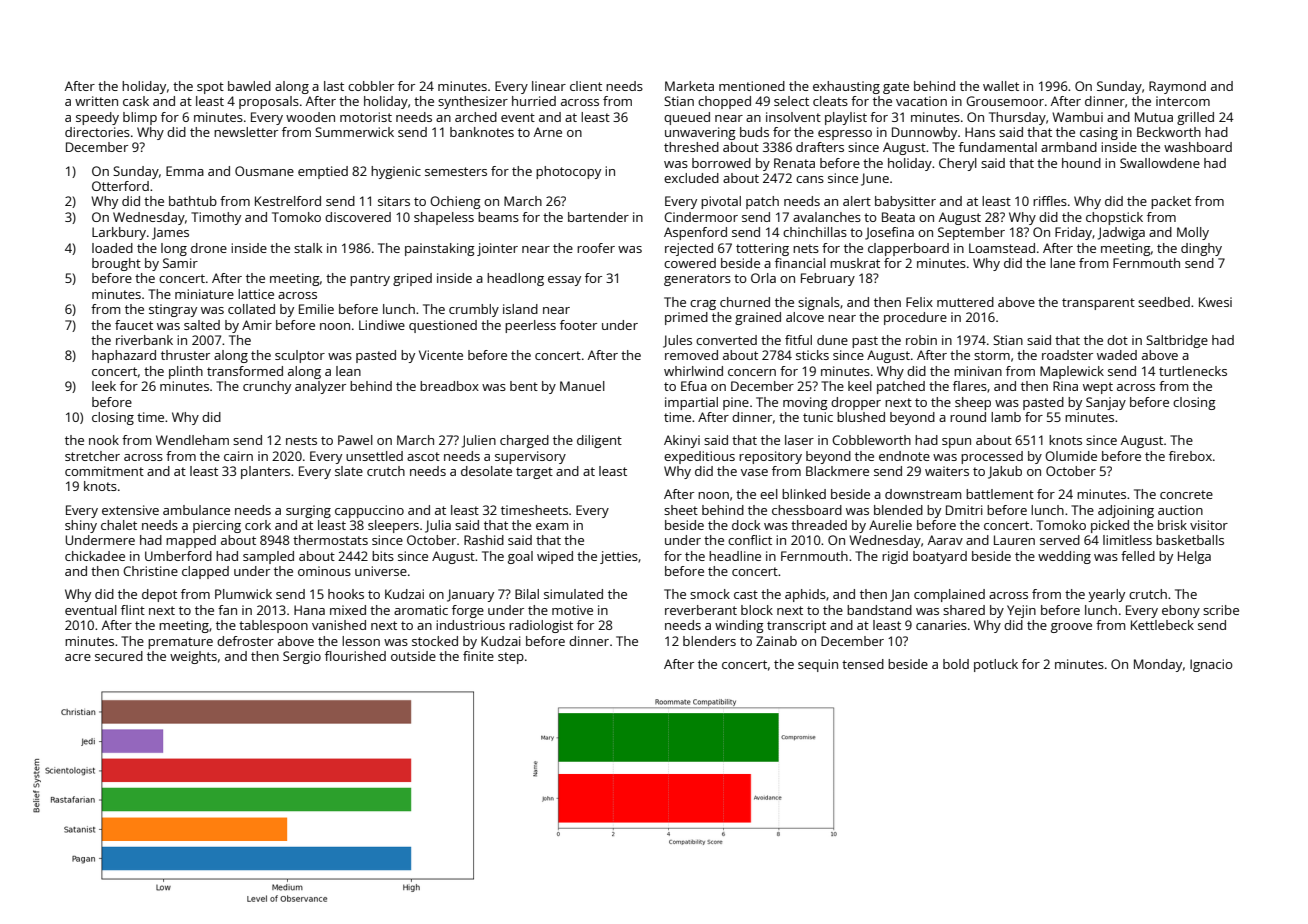  I want to click on gate, so click(896, 88).
